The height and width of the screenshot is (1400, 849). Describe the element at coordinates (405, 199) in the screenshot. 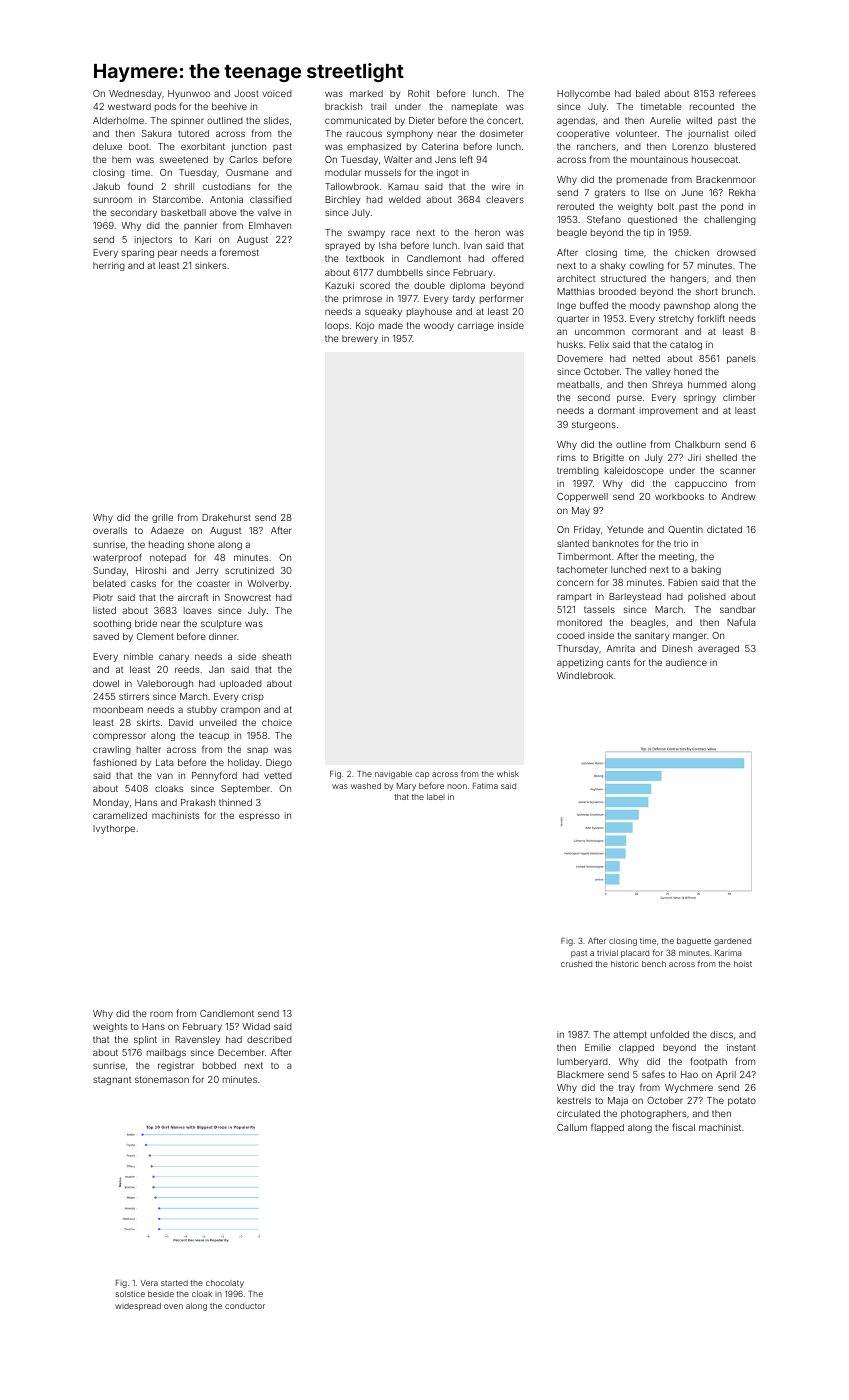

I see `welded` at that location.
